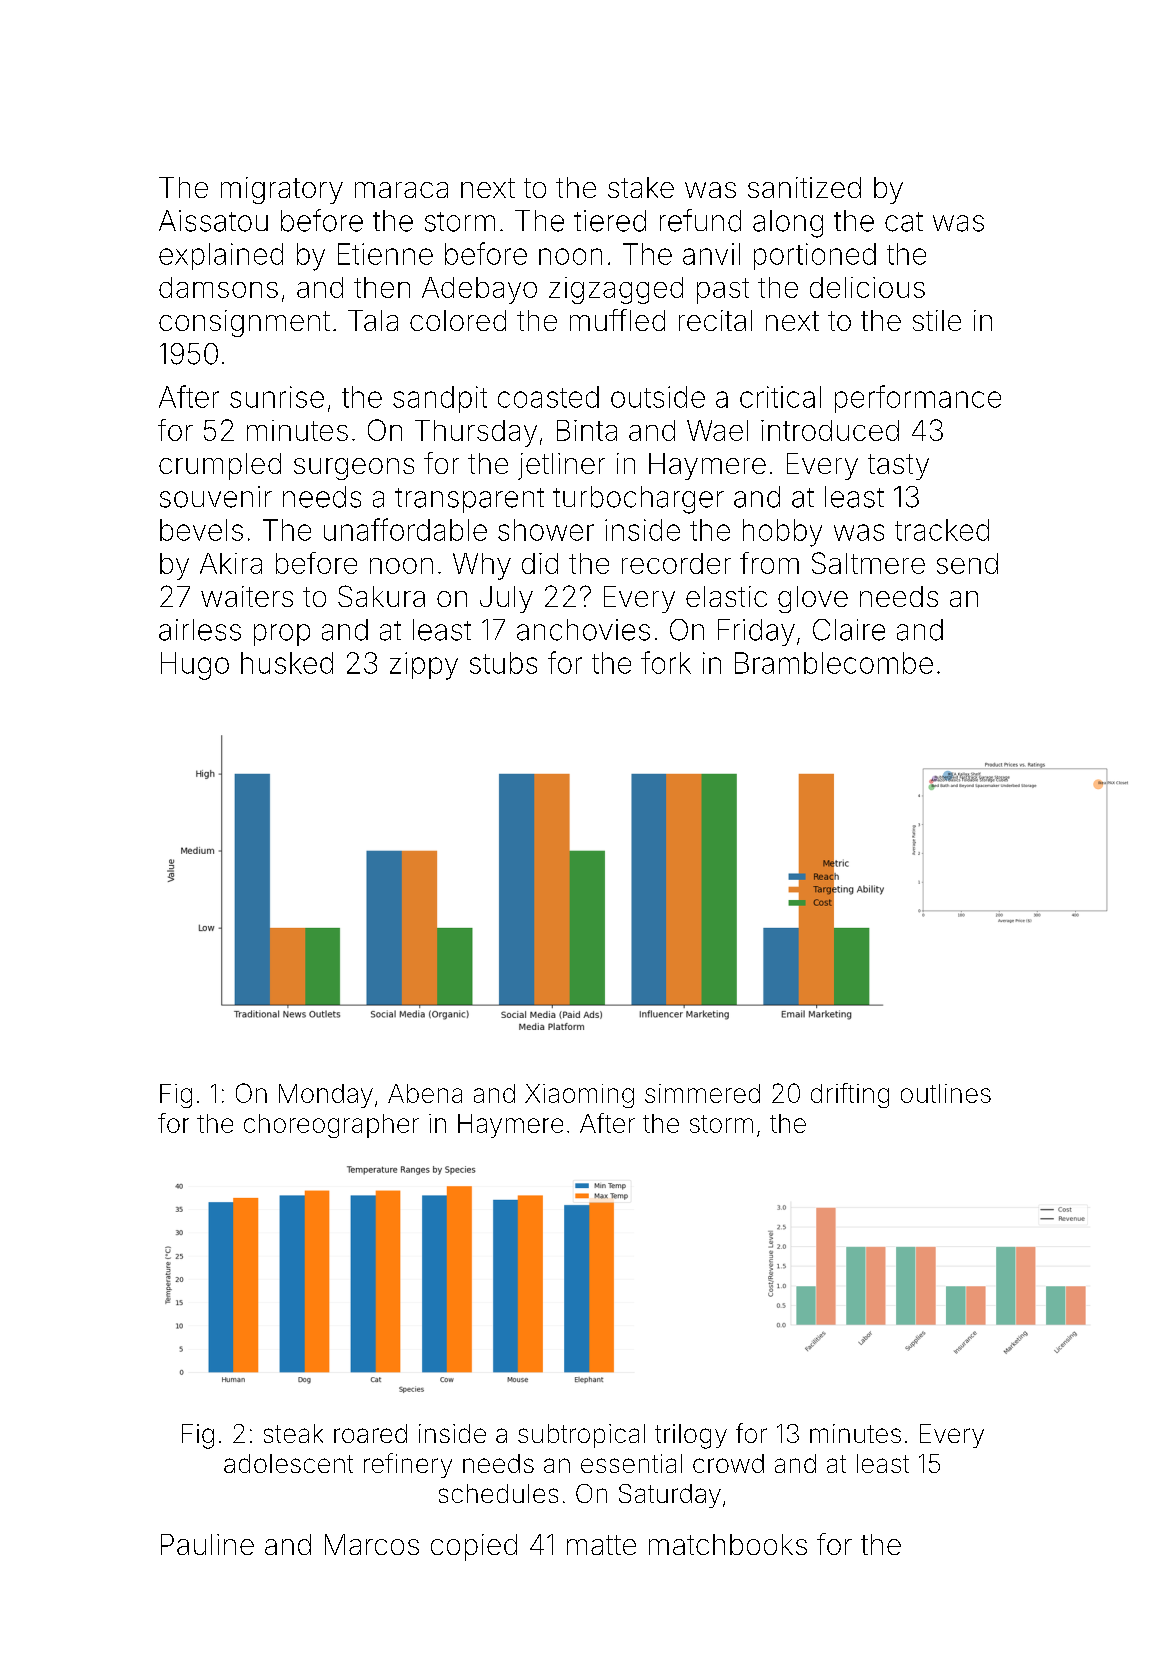  I want to click on tasty, so click(898, 467).
